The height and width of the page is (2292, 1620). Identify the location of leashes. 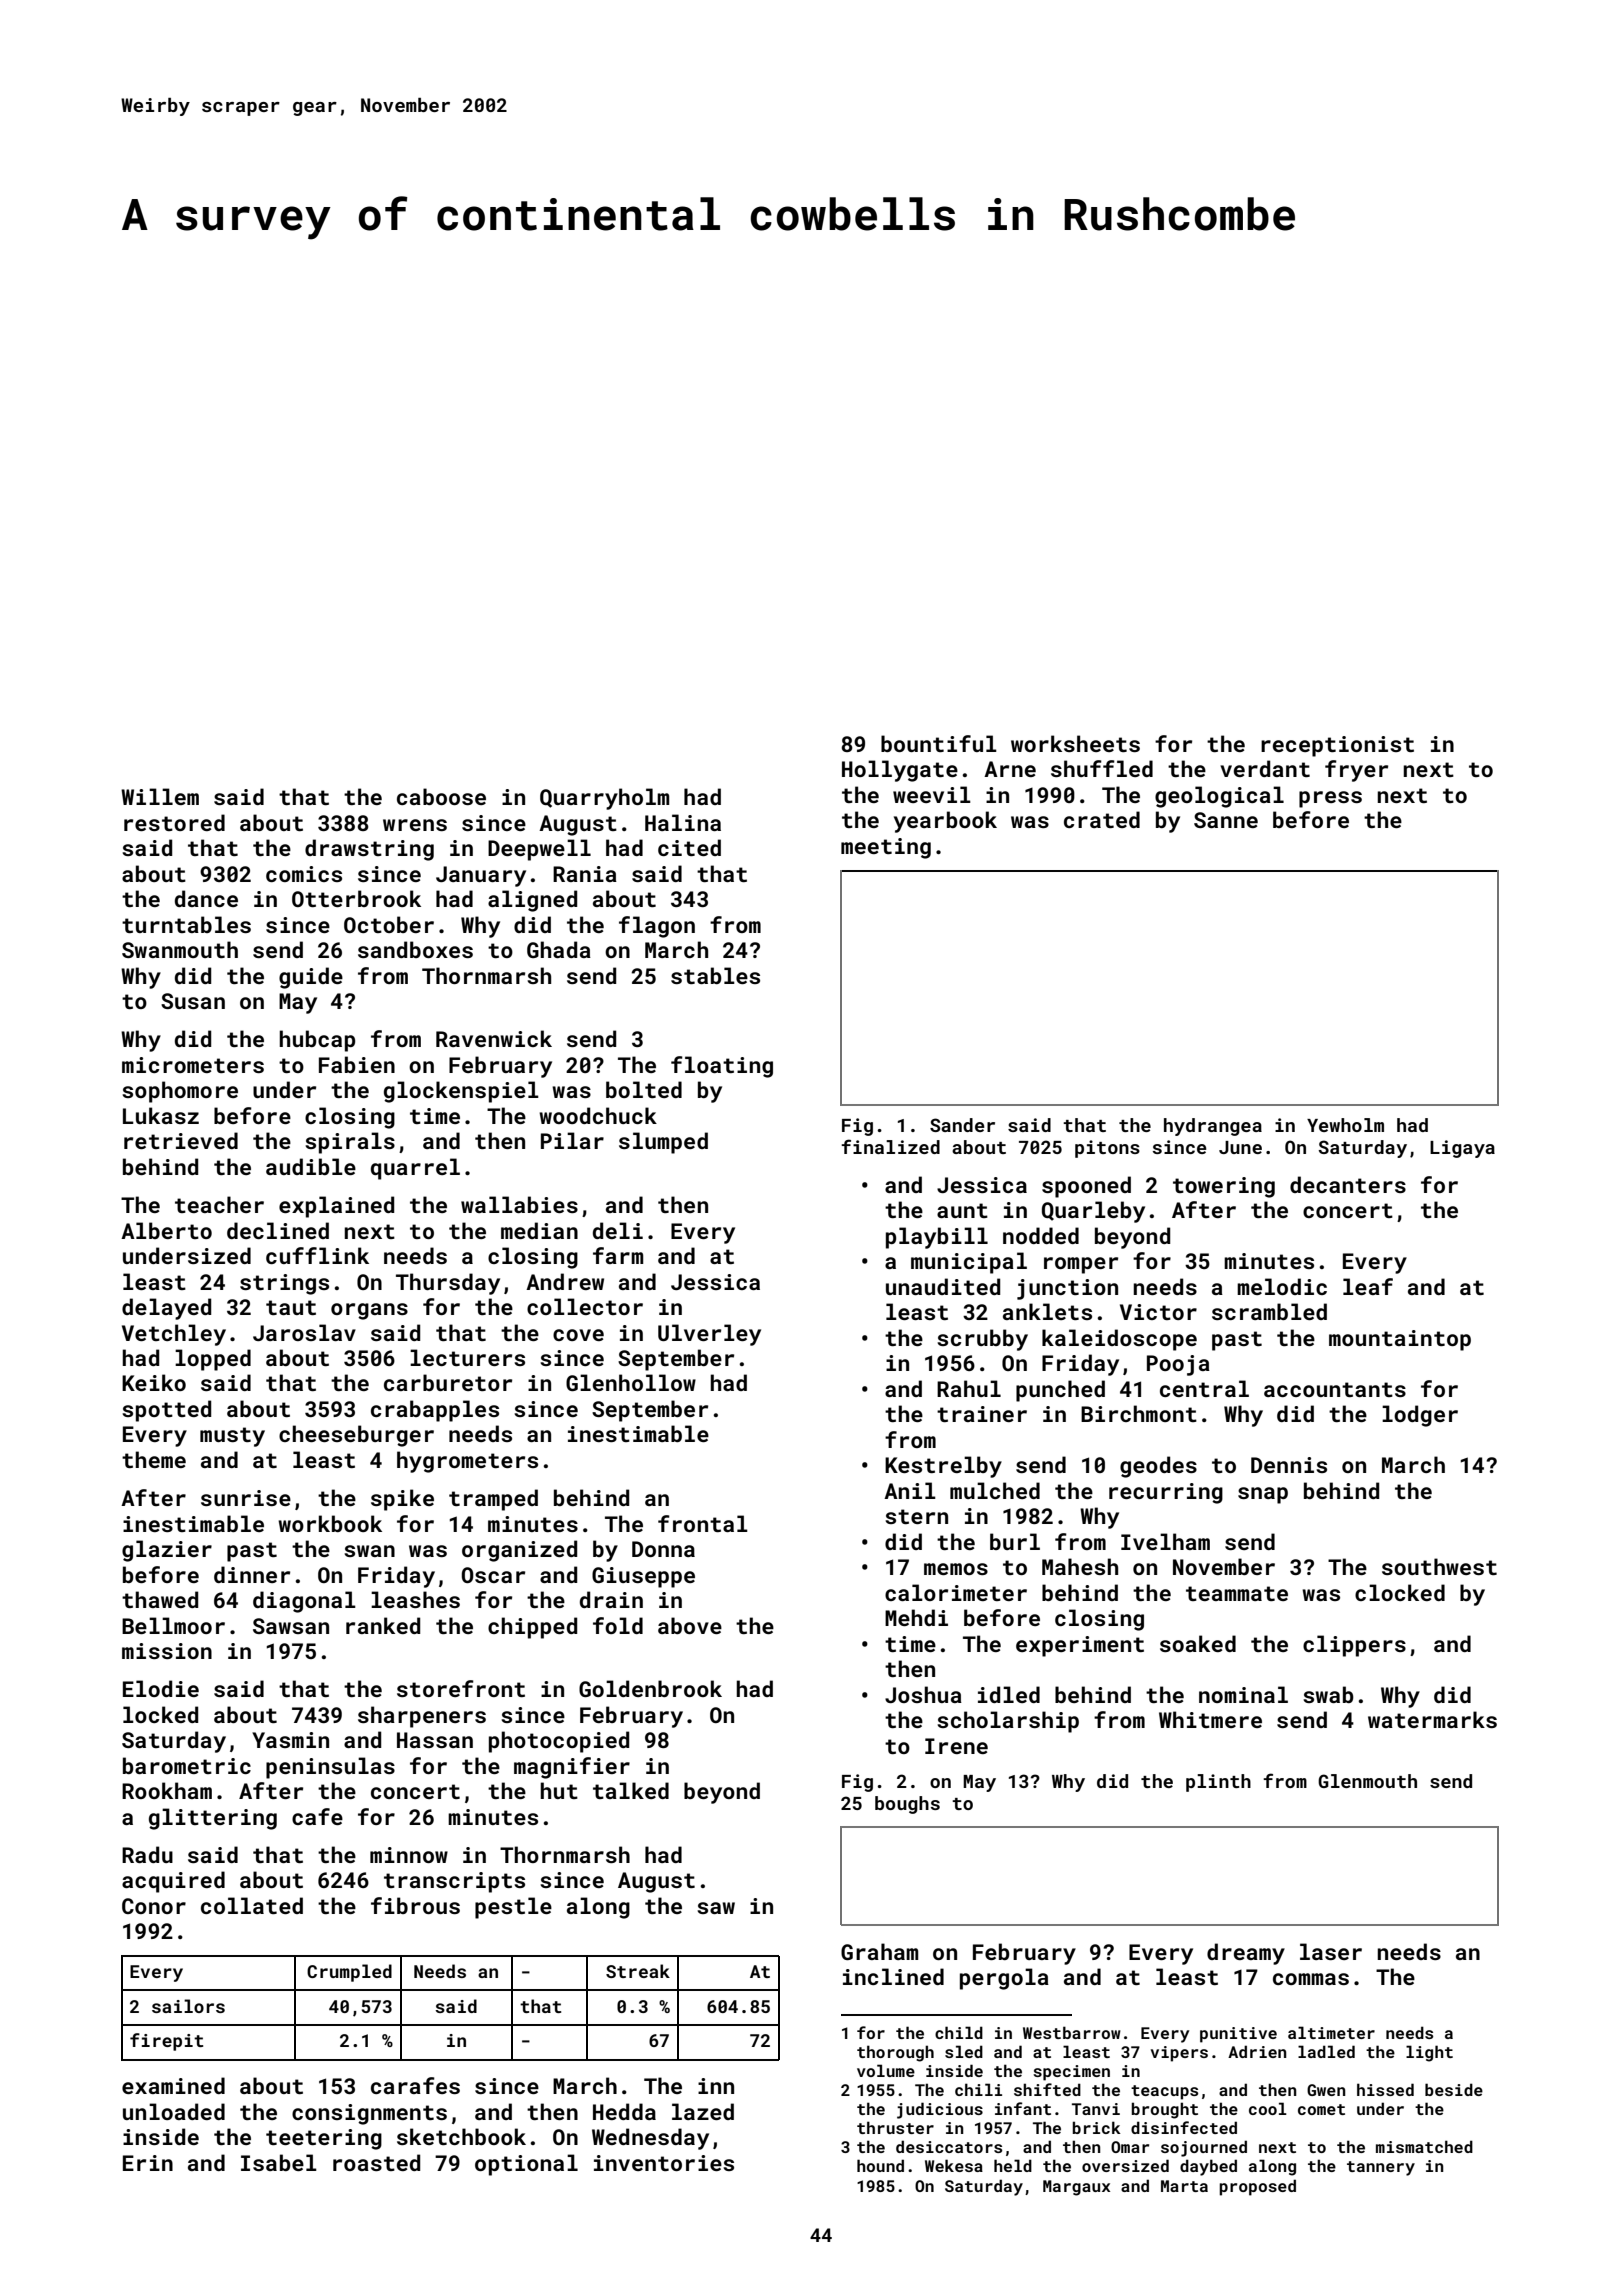
(415, 1599).
